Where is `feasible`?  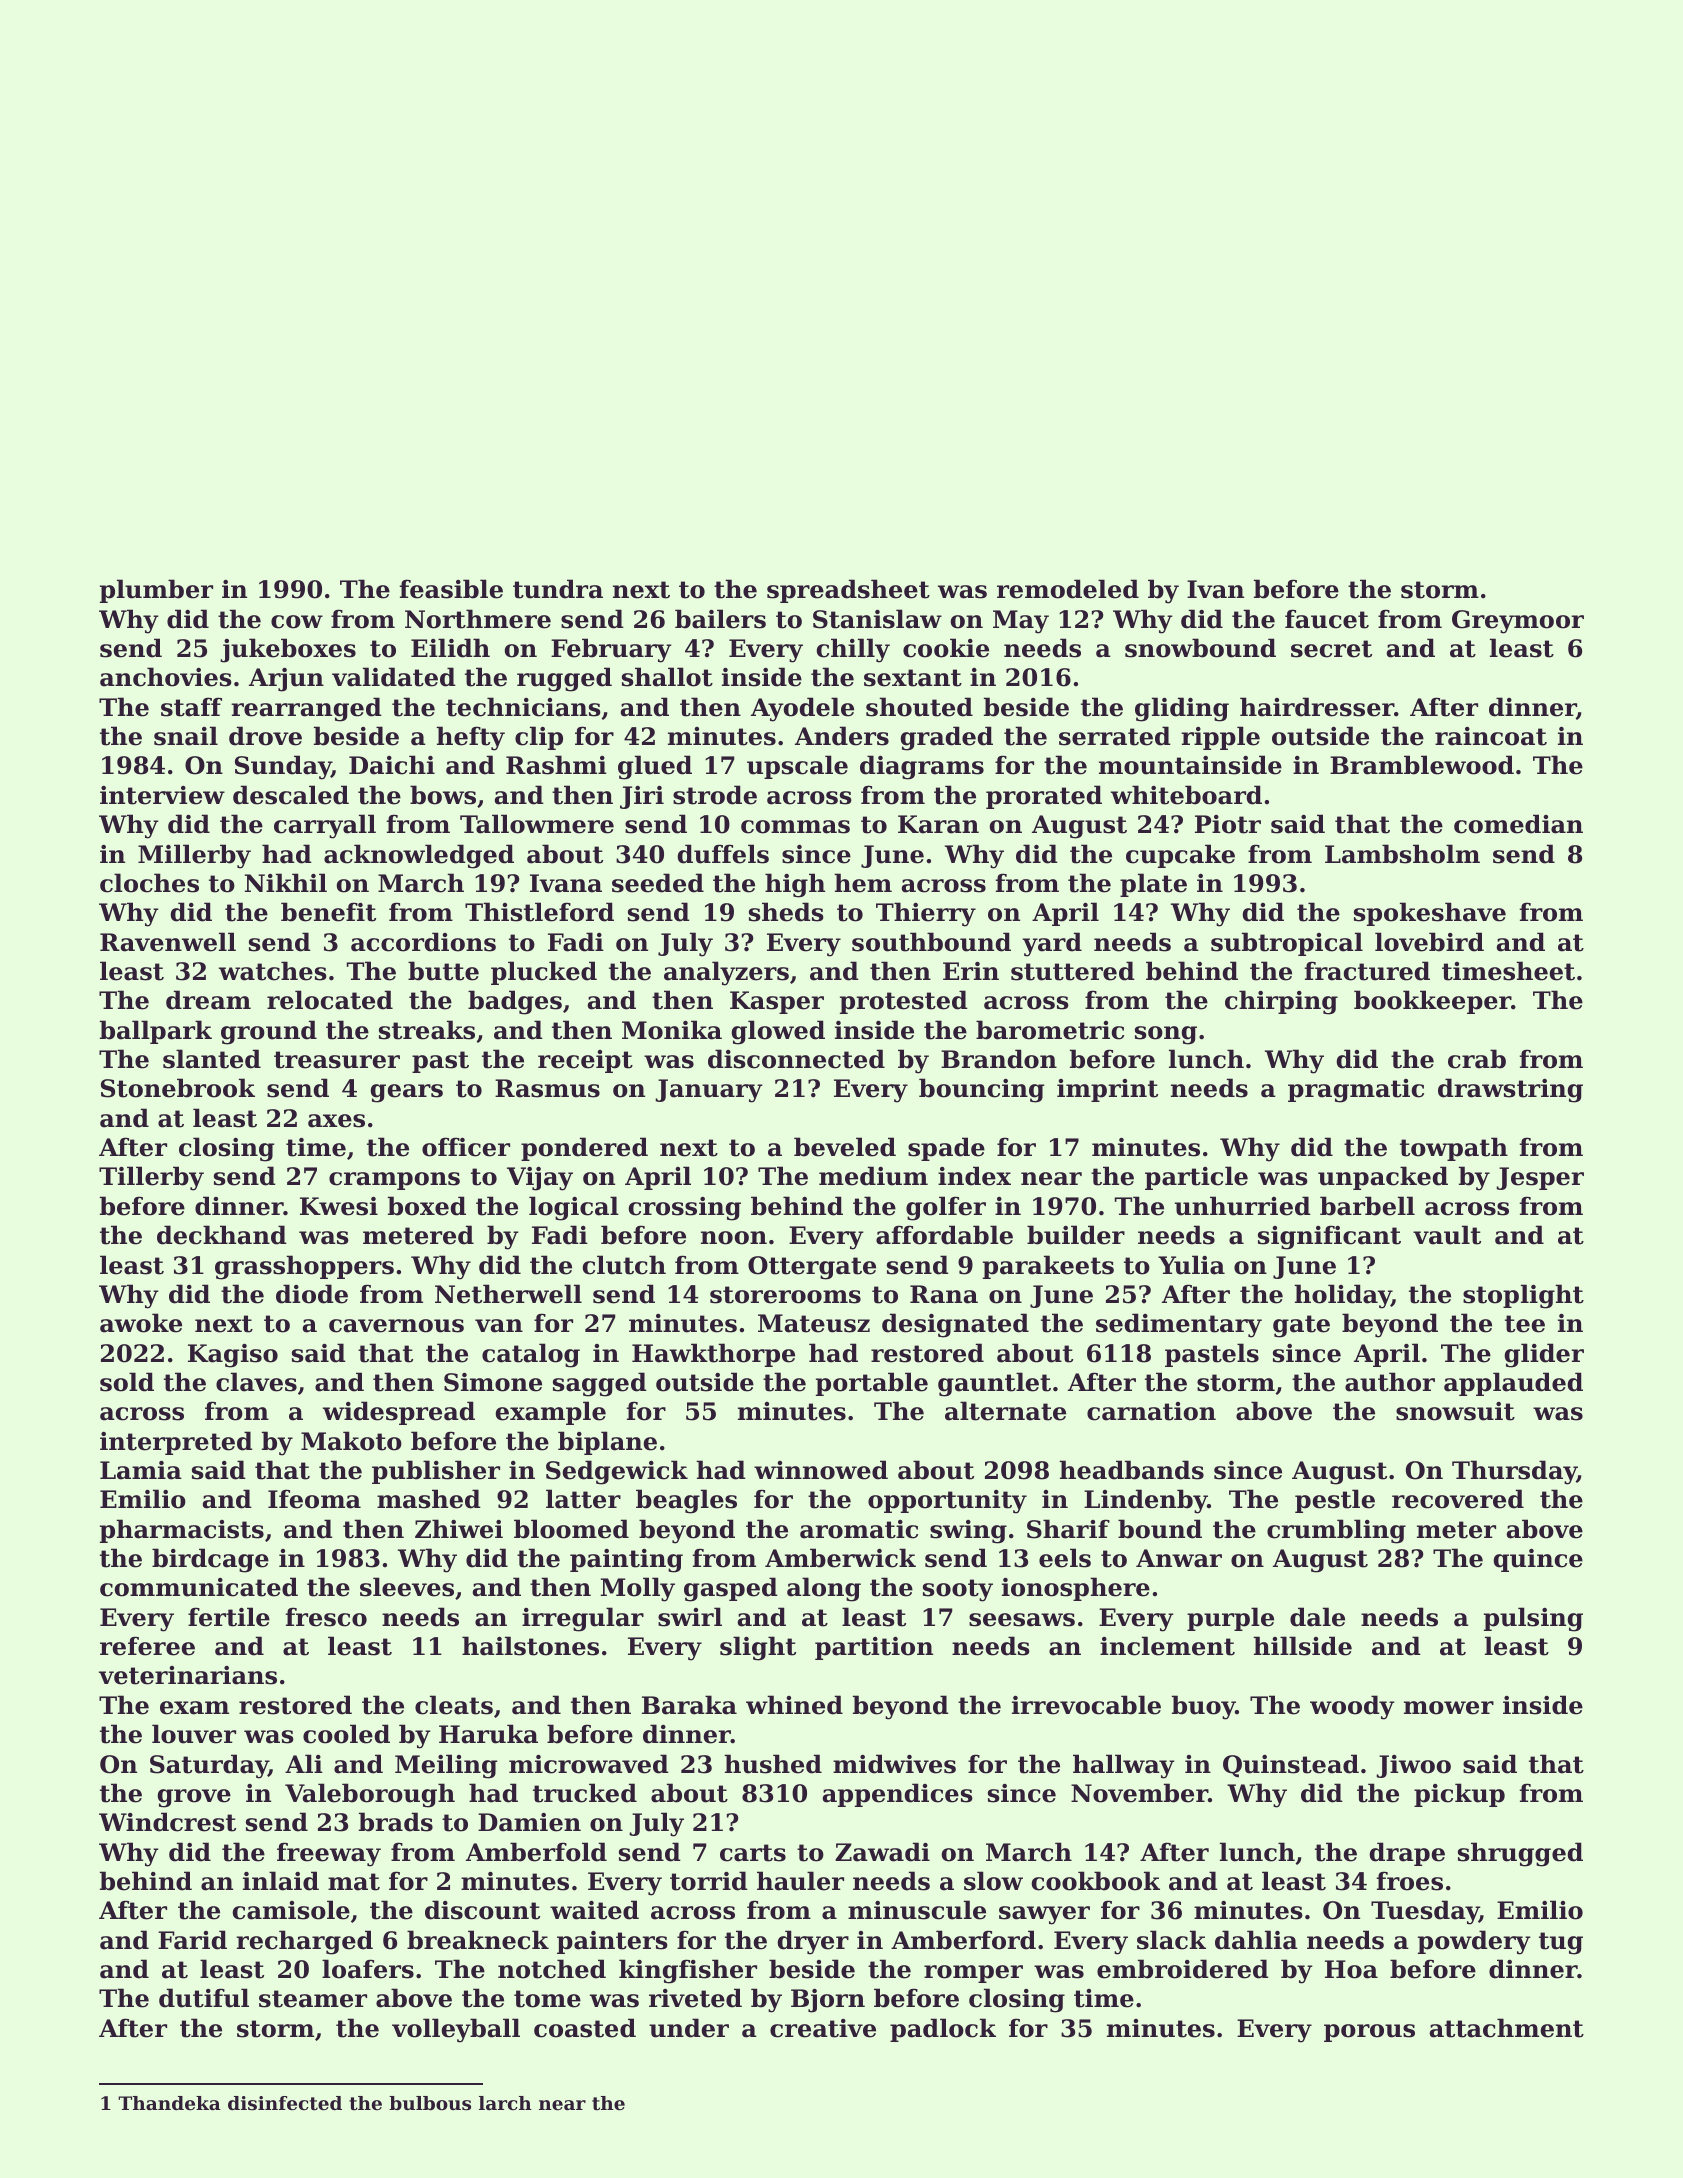
feasible is located at coordinates (451, 589).
